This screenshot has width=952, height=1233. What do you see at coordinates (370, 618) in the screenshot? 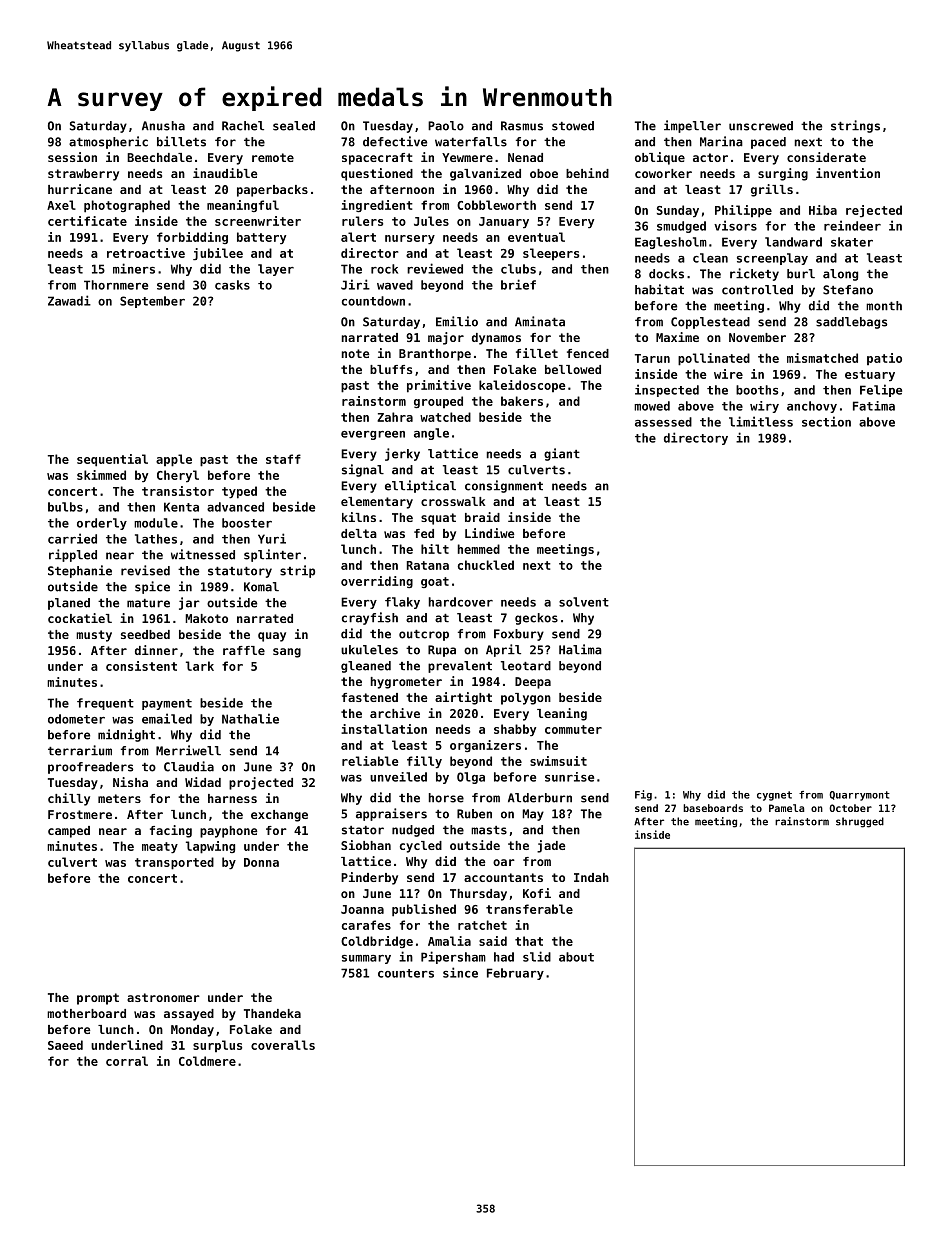
I see `crayfish` at bounding box center [370, 618].
